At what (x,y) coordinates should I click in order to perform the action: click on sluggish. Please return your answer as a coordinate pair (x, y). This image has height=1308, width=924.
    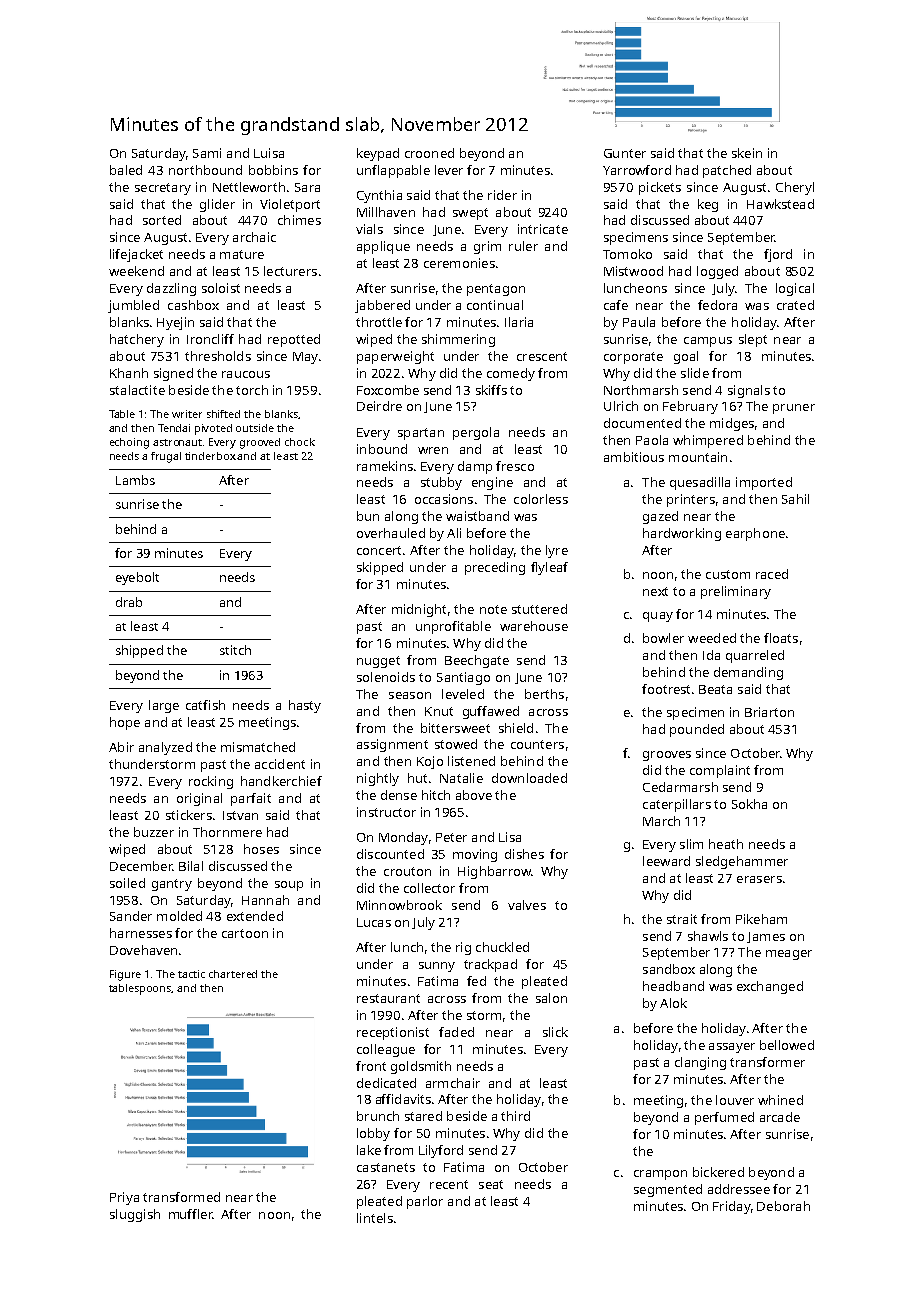
    Looking at the image, I should click on (135, 1215).
